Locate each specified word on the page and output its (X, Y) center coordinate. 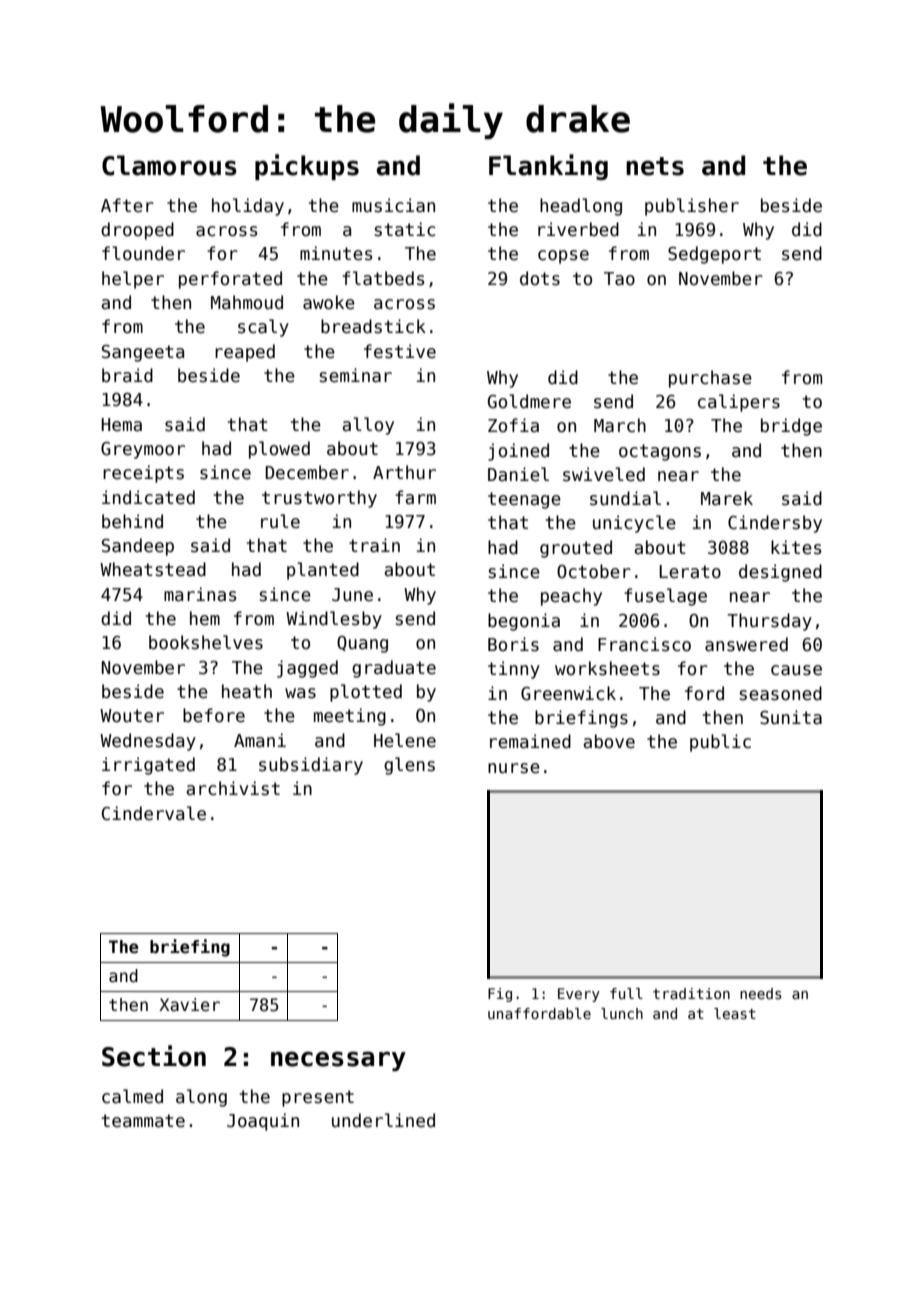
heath (247, 691)
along (201, 1098)
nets (655, 166)
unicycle (634, 524)
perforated (230, 280)
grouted (576, 549)
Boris (513, 644)
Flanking (548, 167)
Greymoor (143, 450)
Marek (727, 498)
